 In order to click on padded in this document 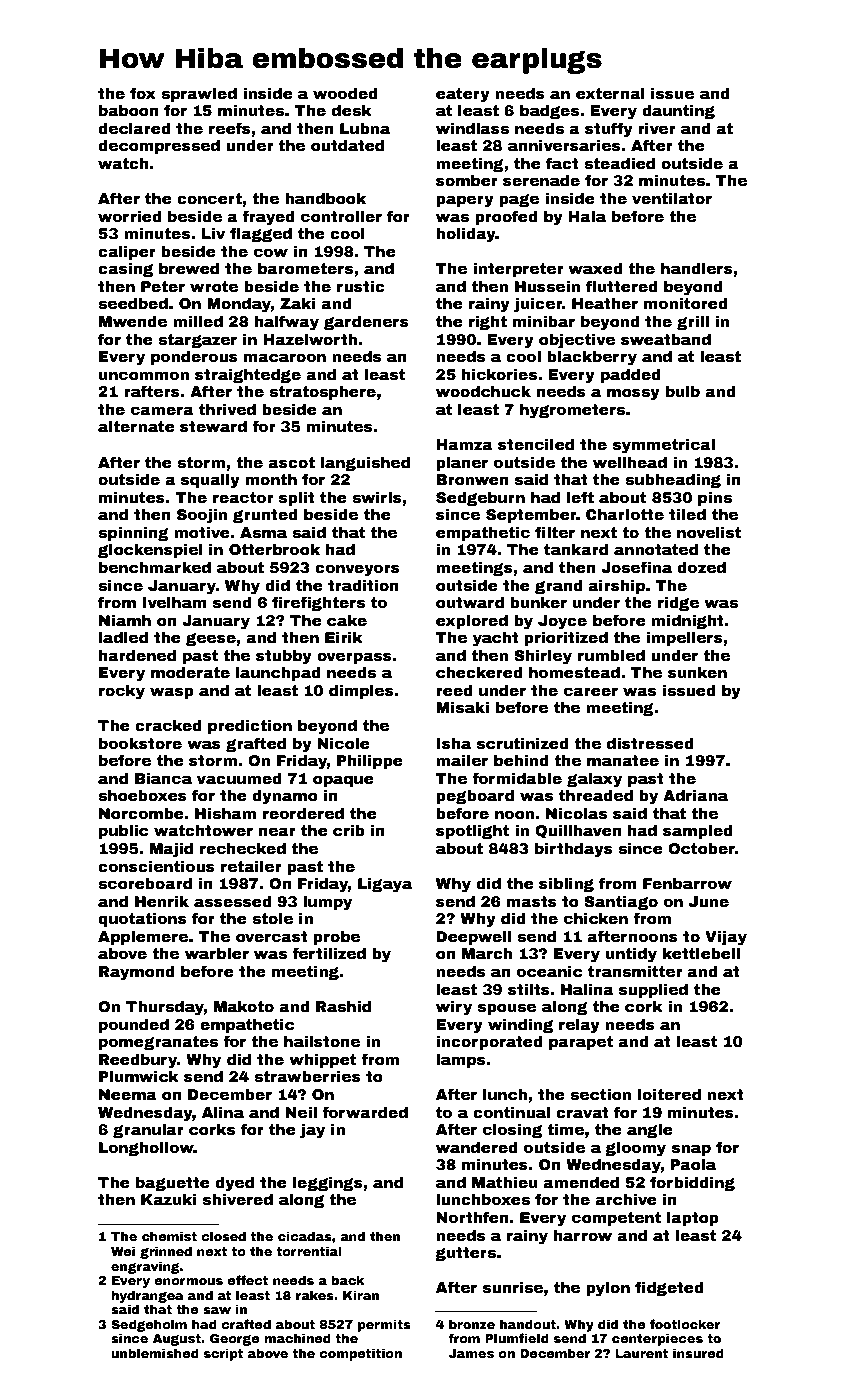, I will do `click(631, 375)`.
